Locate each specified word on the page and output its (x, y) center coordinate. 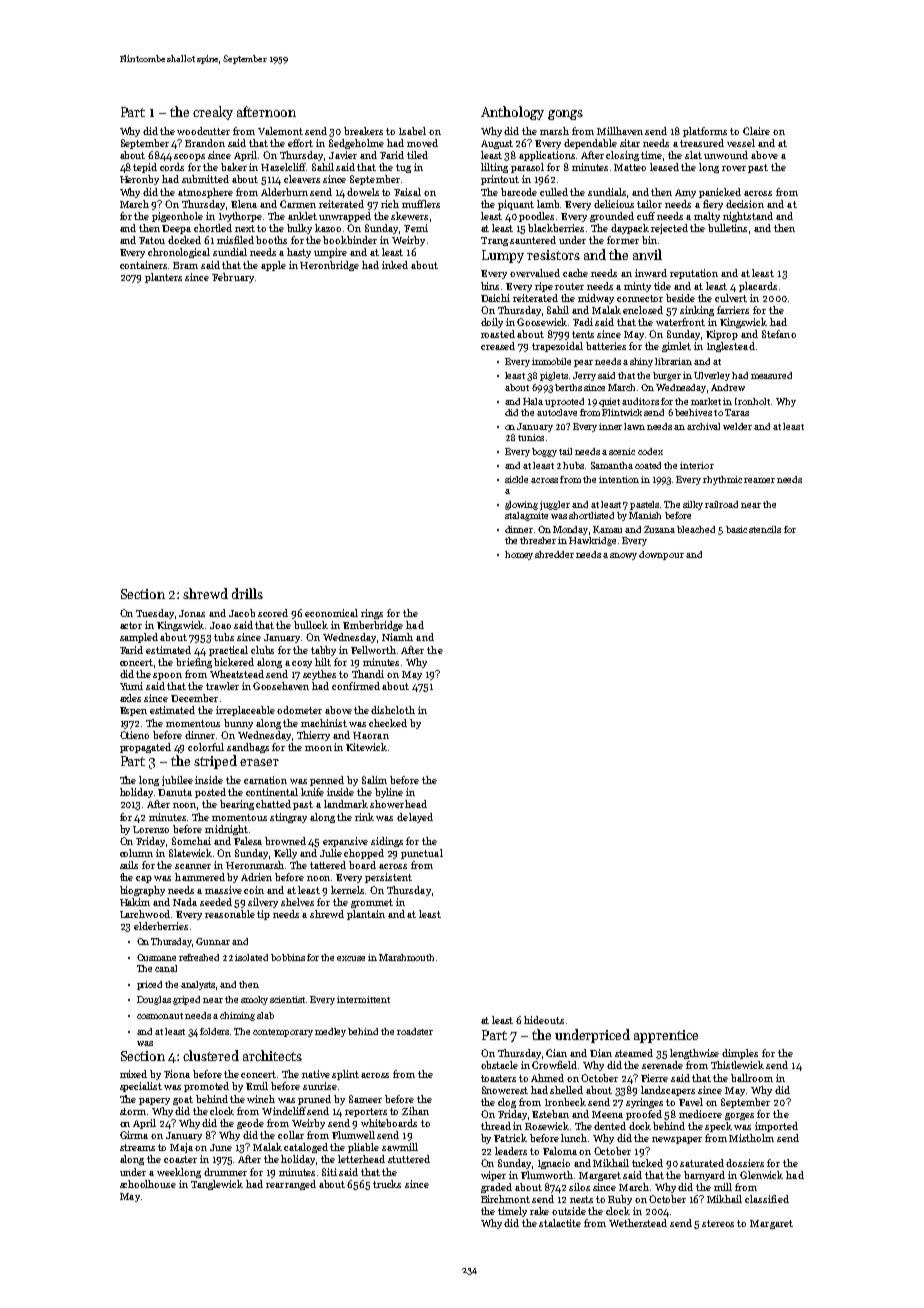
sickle (516, 479)
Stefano (779, 334)
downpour (661, 555)
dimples (740, 1054)
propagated (145, 748)
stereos (718, 1223)
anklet (302, 216)
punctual (422, 854)
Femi (416, 228)
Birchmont (505, 1199)
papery (154, 1101)
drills (247, 593)
